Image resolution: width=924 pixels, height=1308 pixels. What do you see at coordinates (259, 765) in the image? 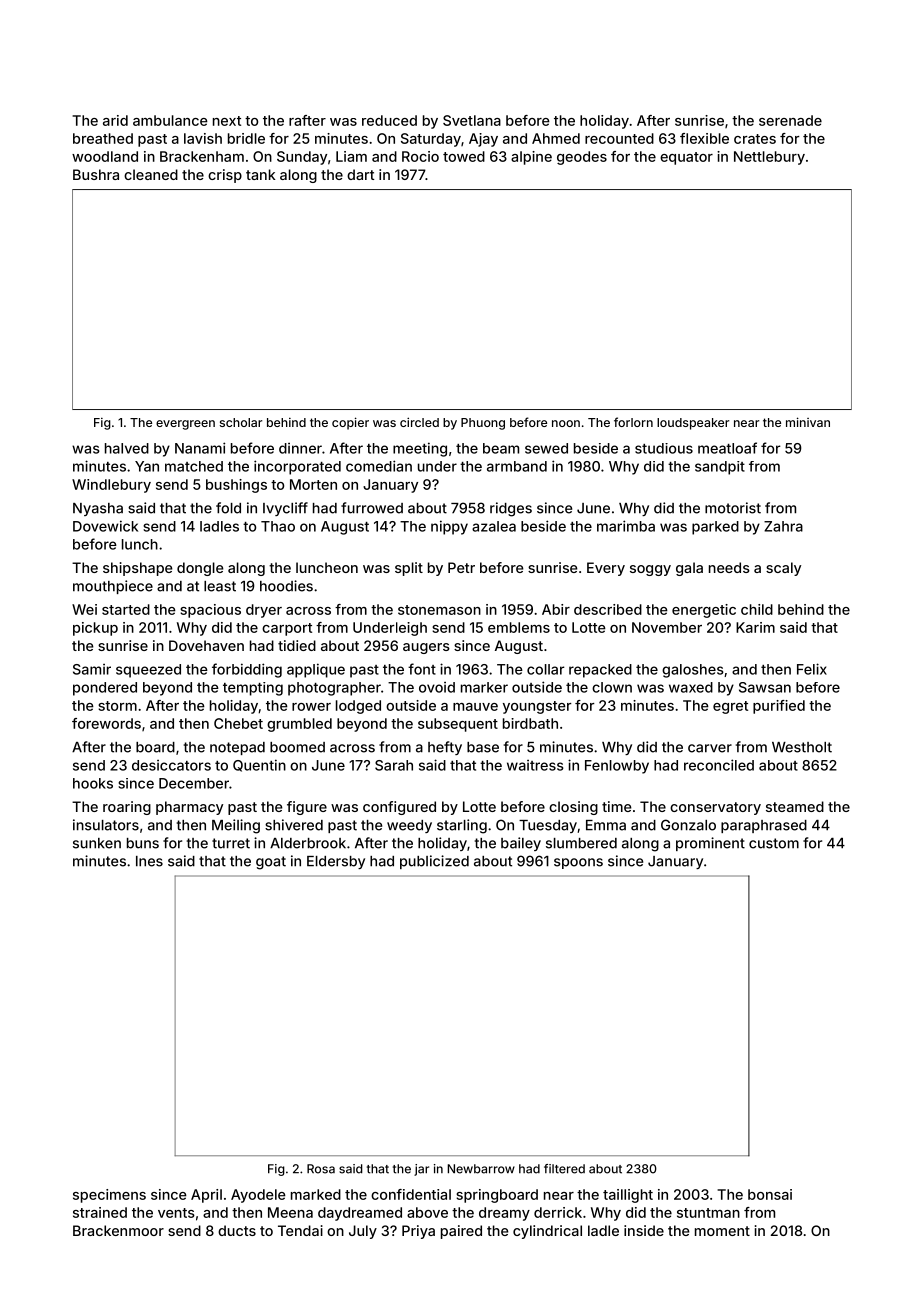
I see `Quentin` at bounding box center [259, 765].
